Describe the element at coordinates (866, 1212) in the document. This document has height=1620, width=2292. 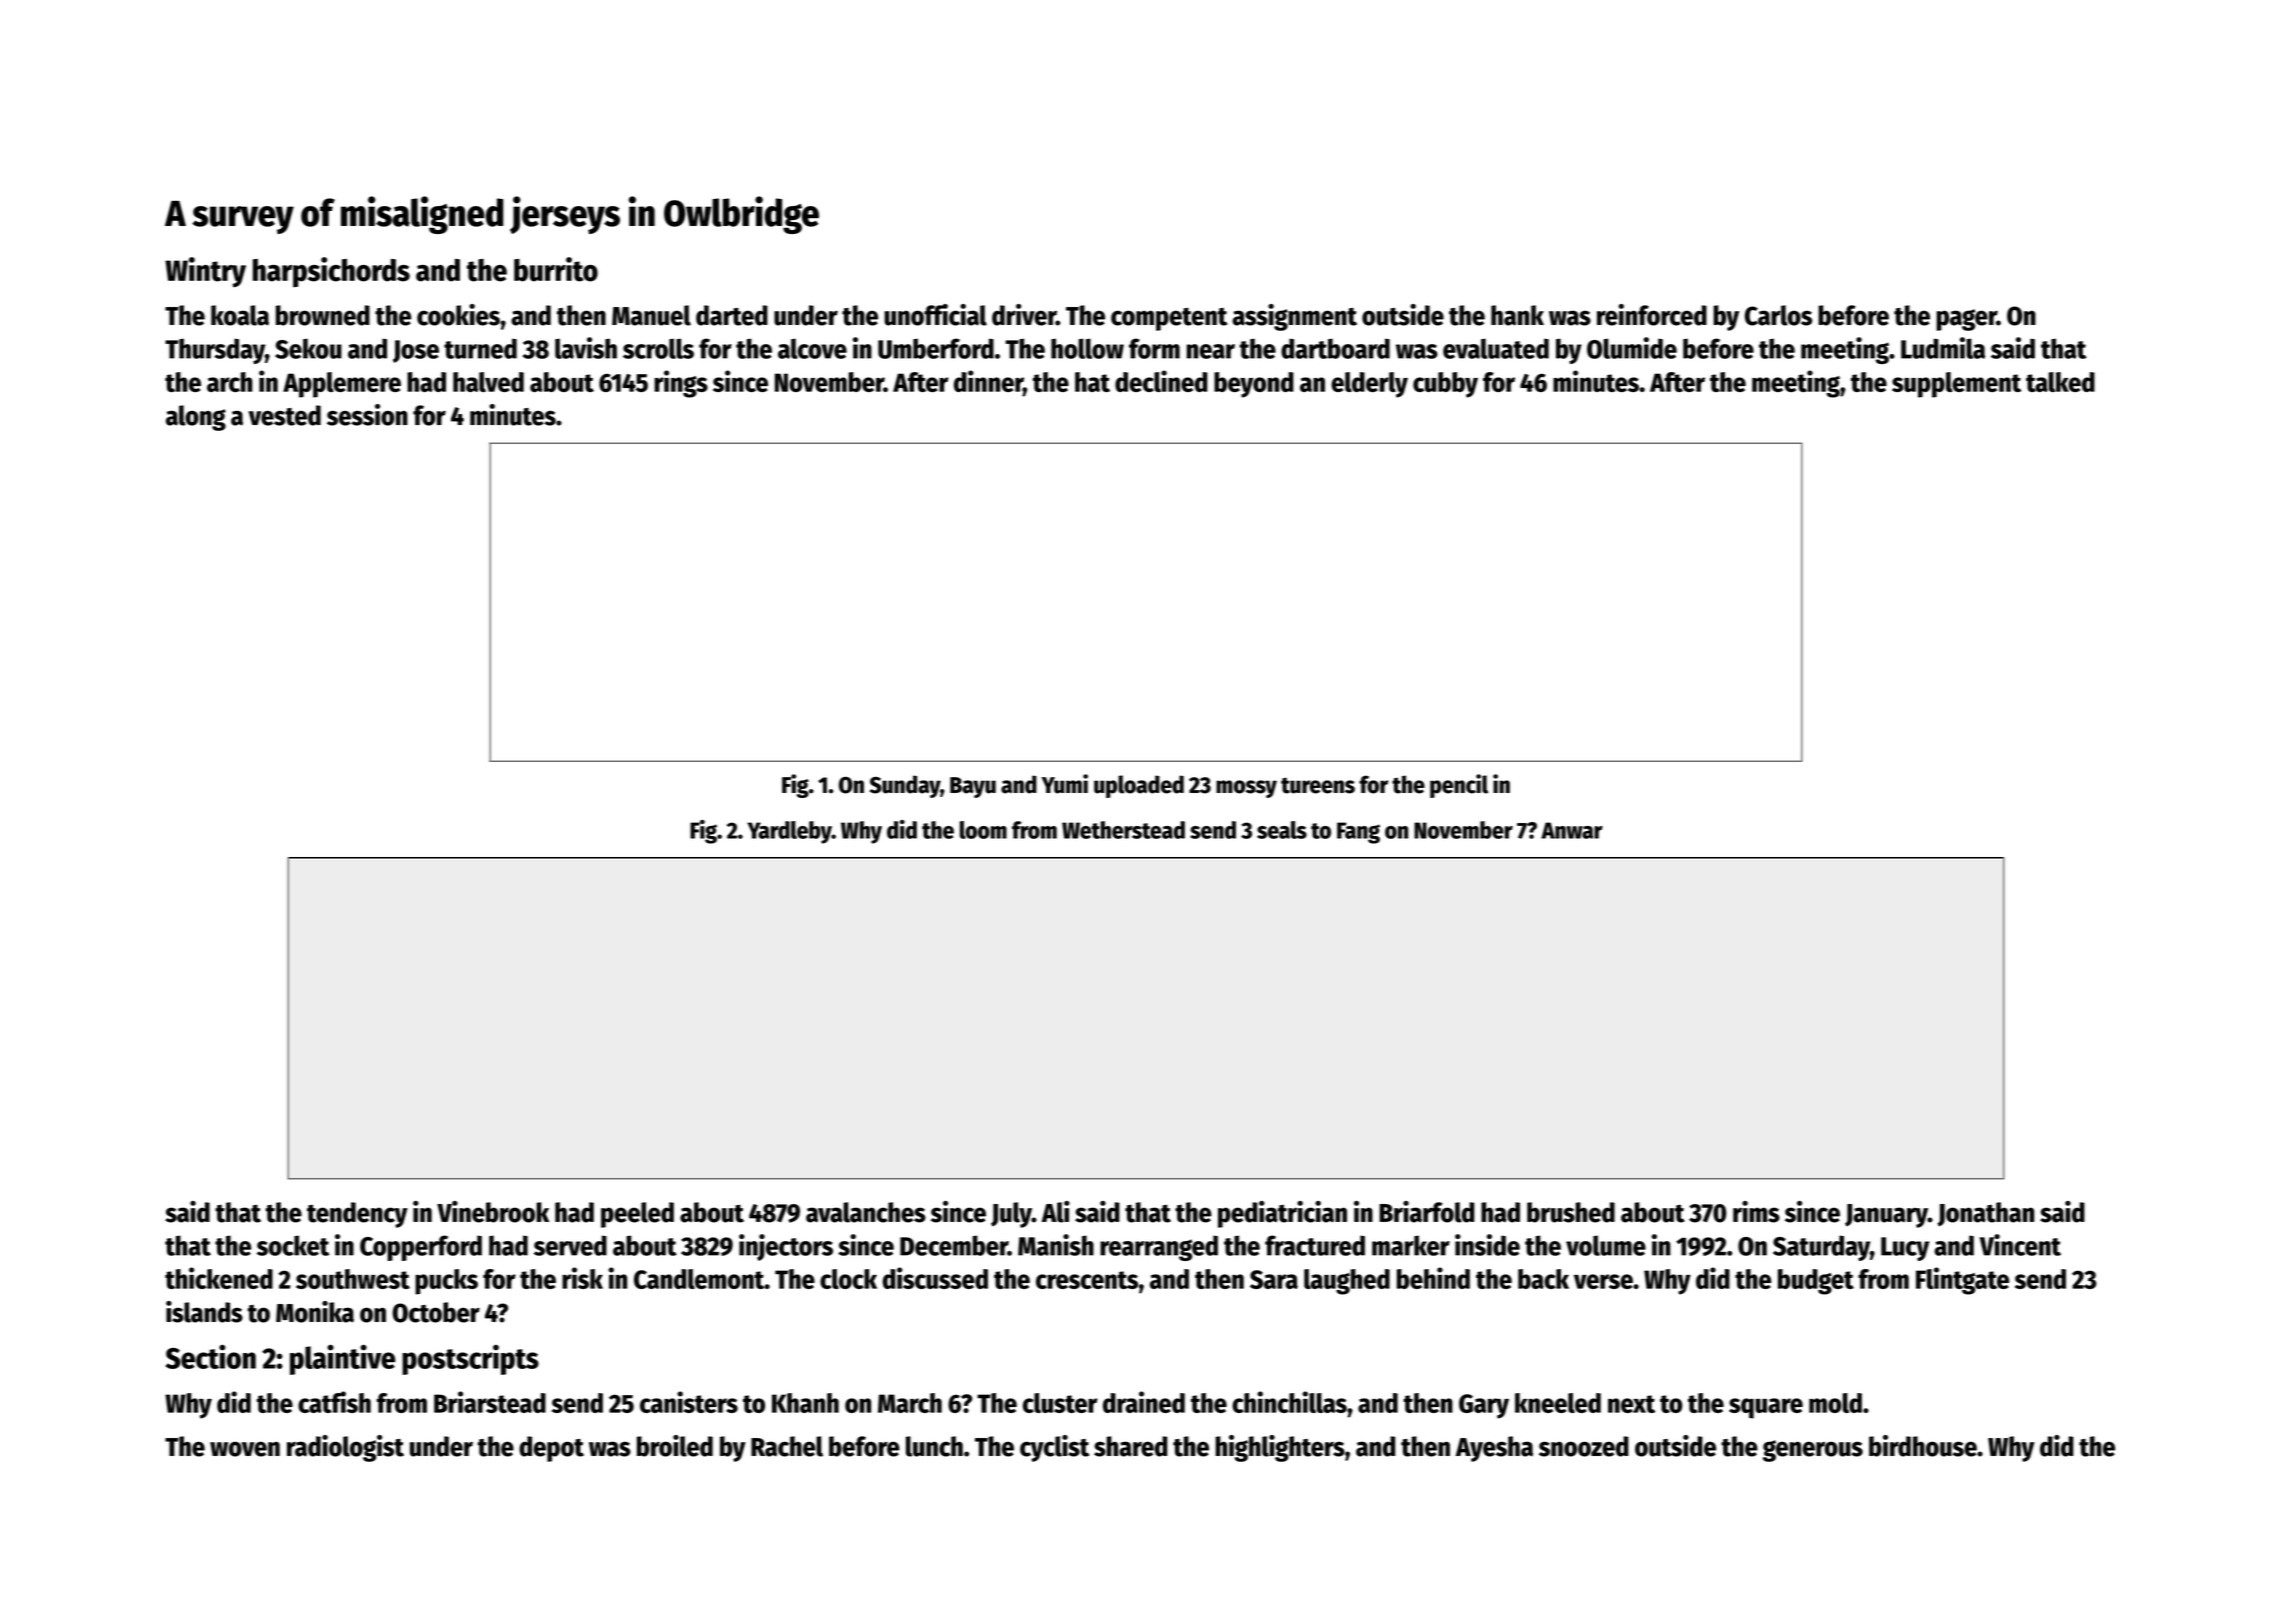
I see `avalanches` at that location.
